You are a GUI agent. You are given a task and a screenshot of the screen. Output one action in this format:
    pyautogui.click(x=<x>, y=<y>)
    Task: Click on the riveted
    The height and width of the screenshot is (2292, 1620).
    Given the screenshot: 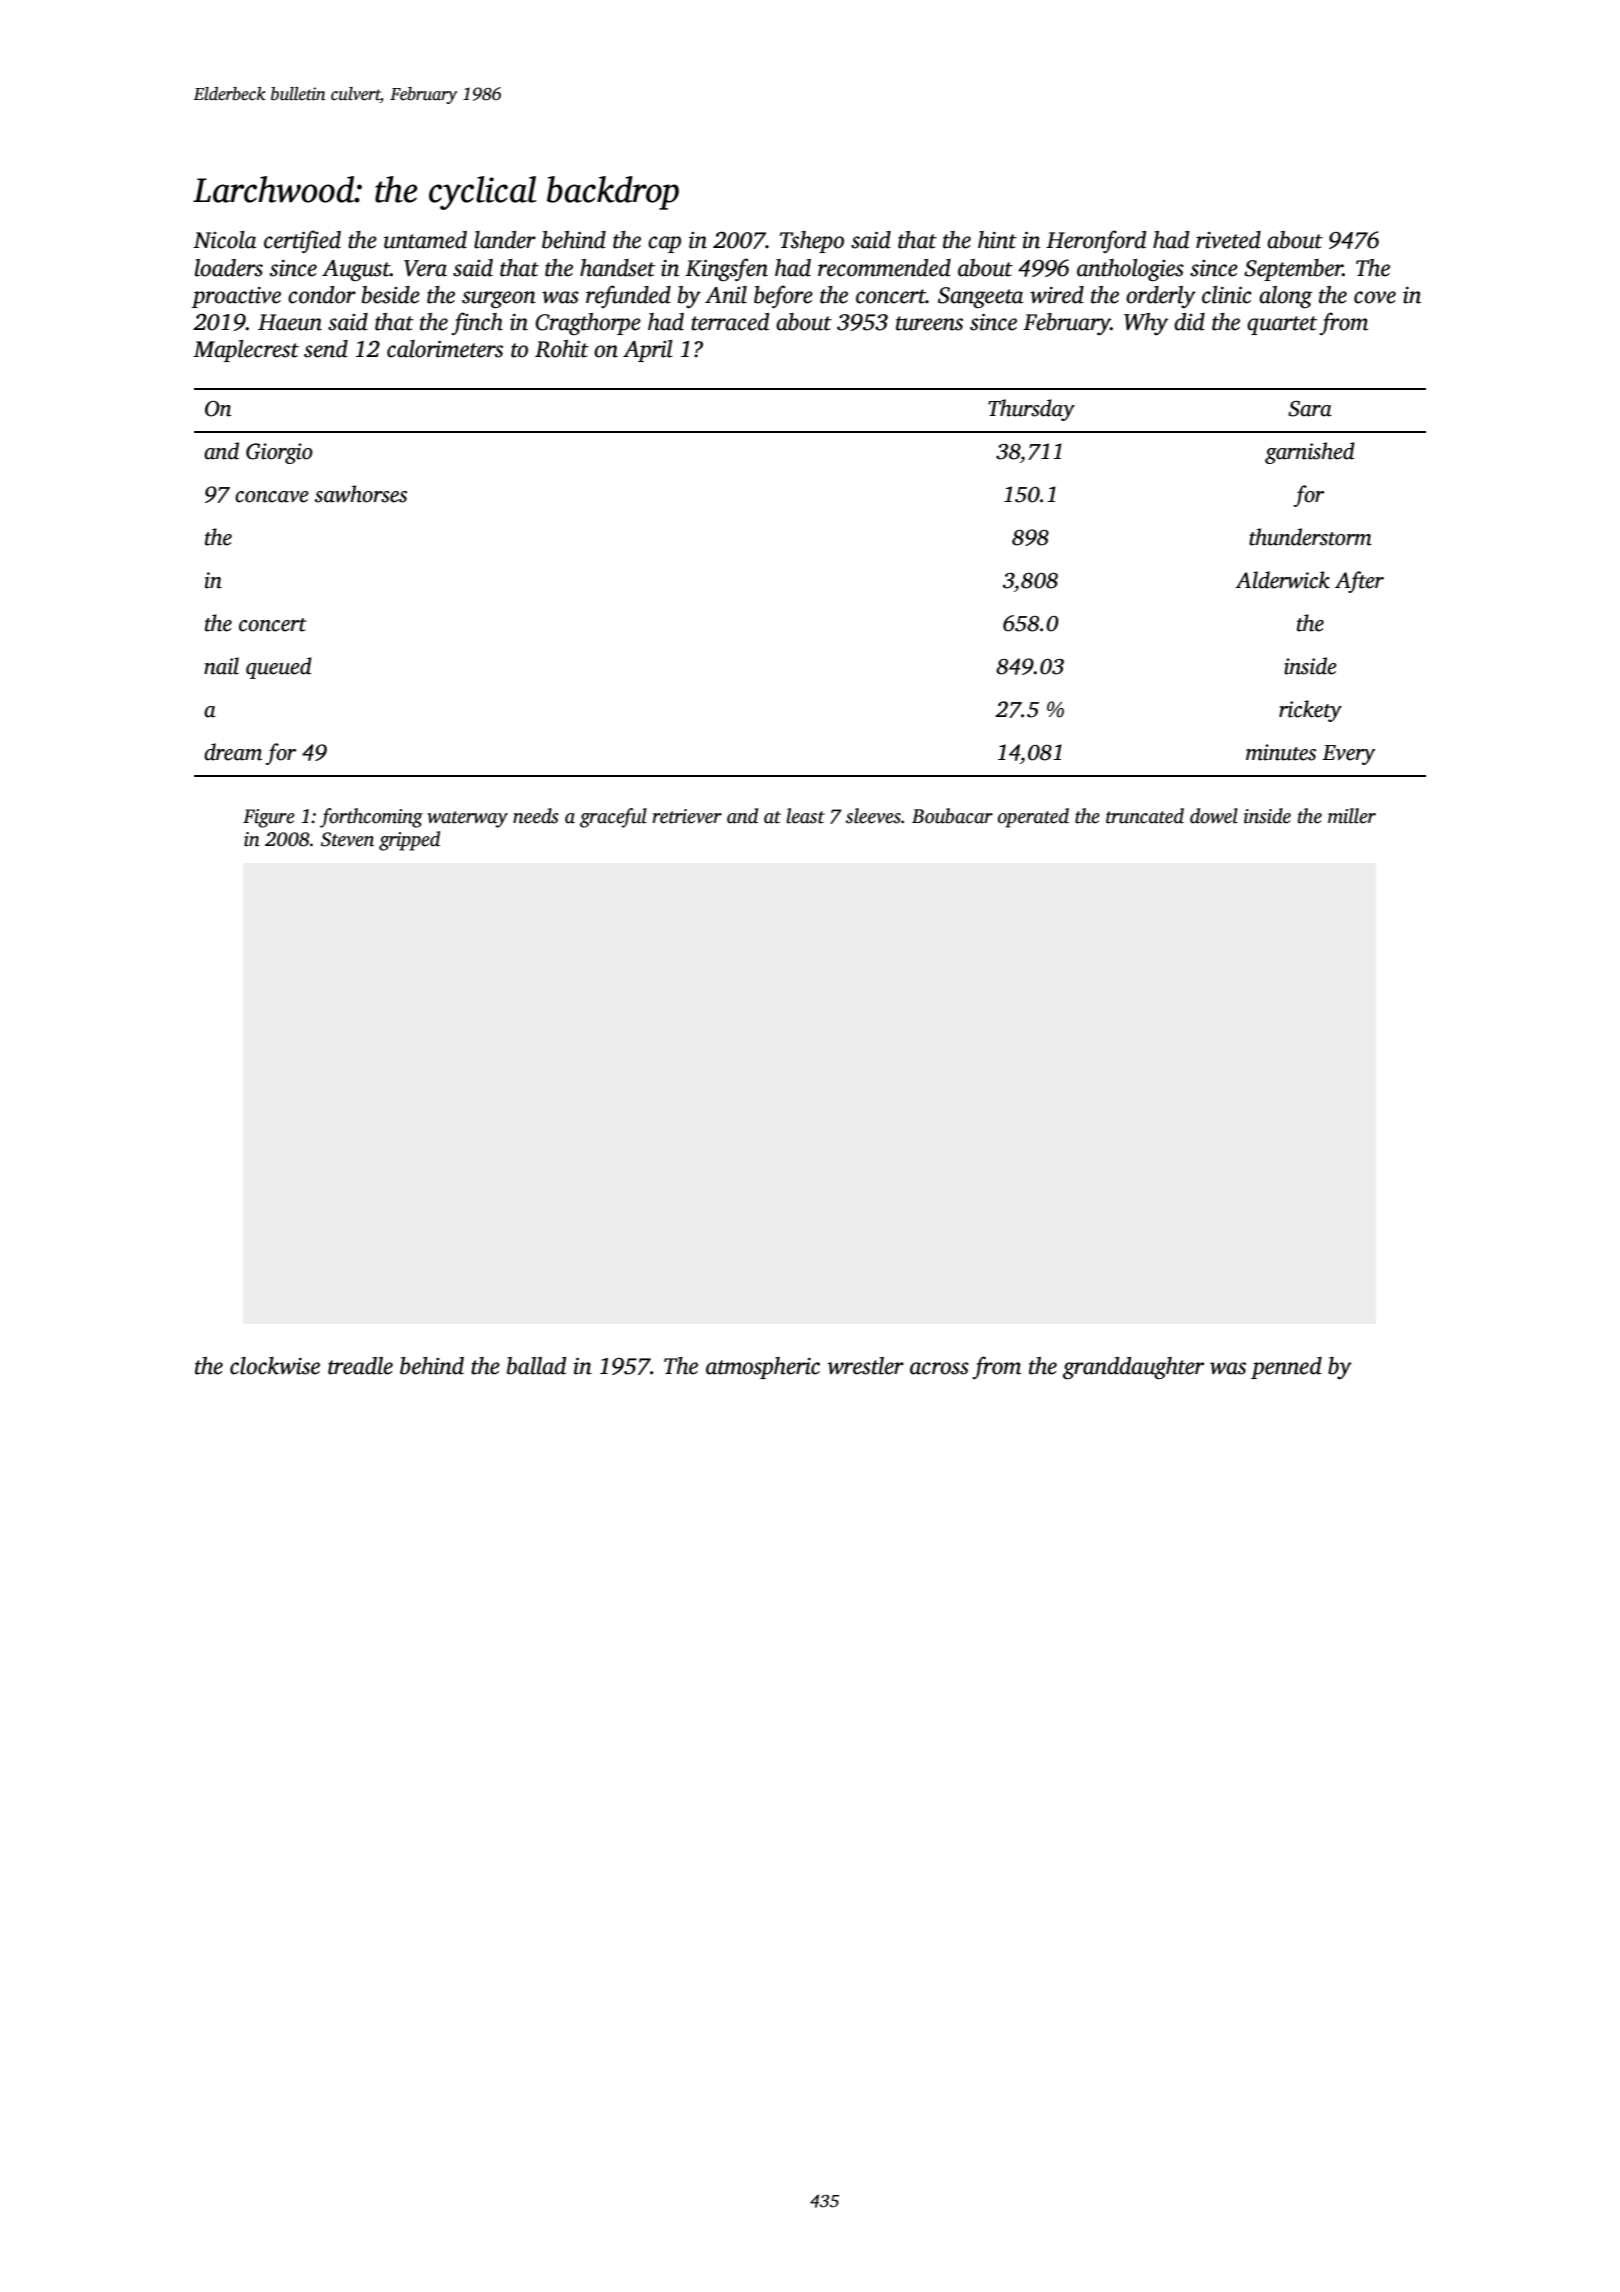 What is the action you would take?
    pyautogui.click(x=1228, y=240)
